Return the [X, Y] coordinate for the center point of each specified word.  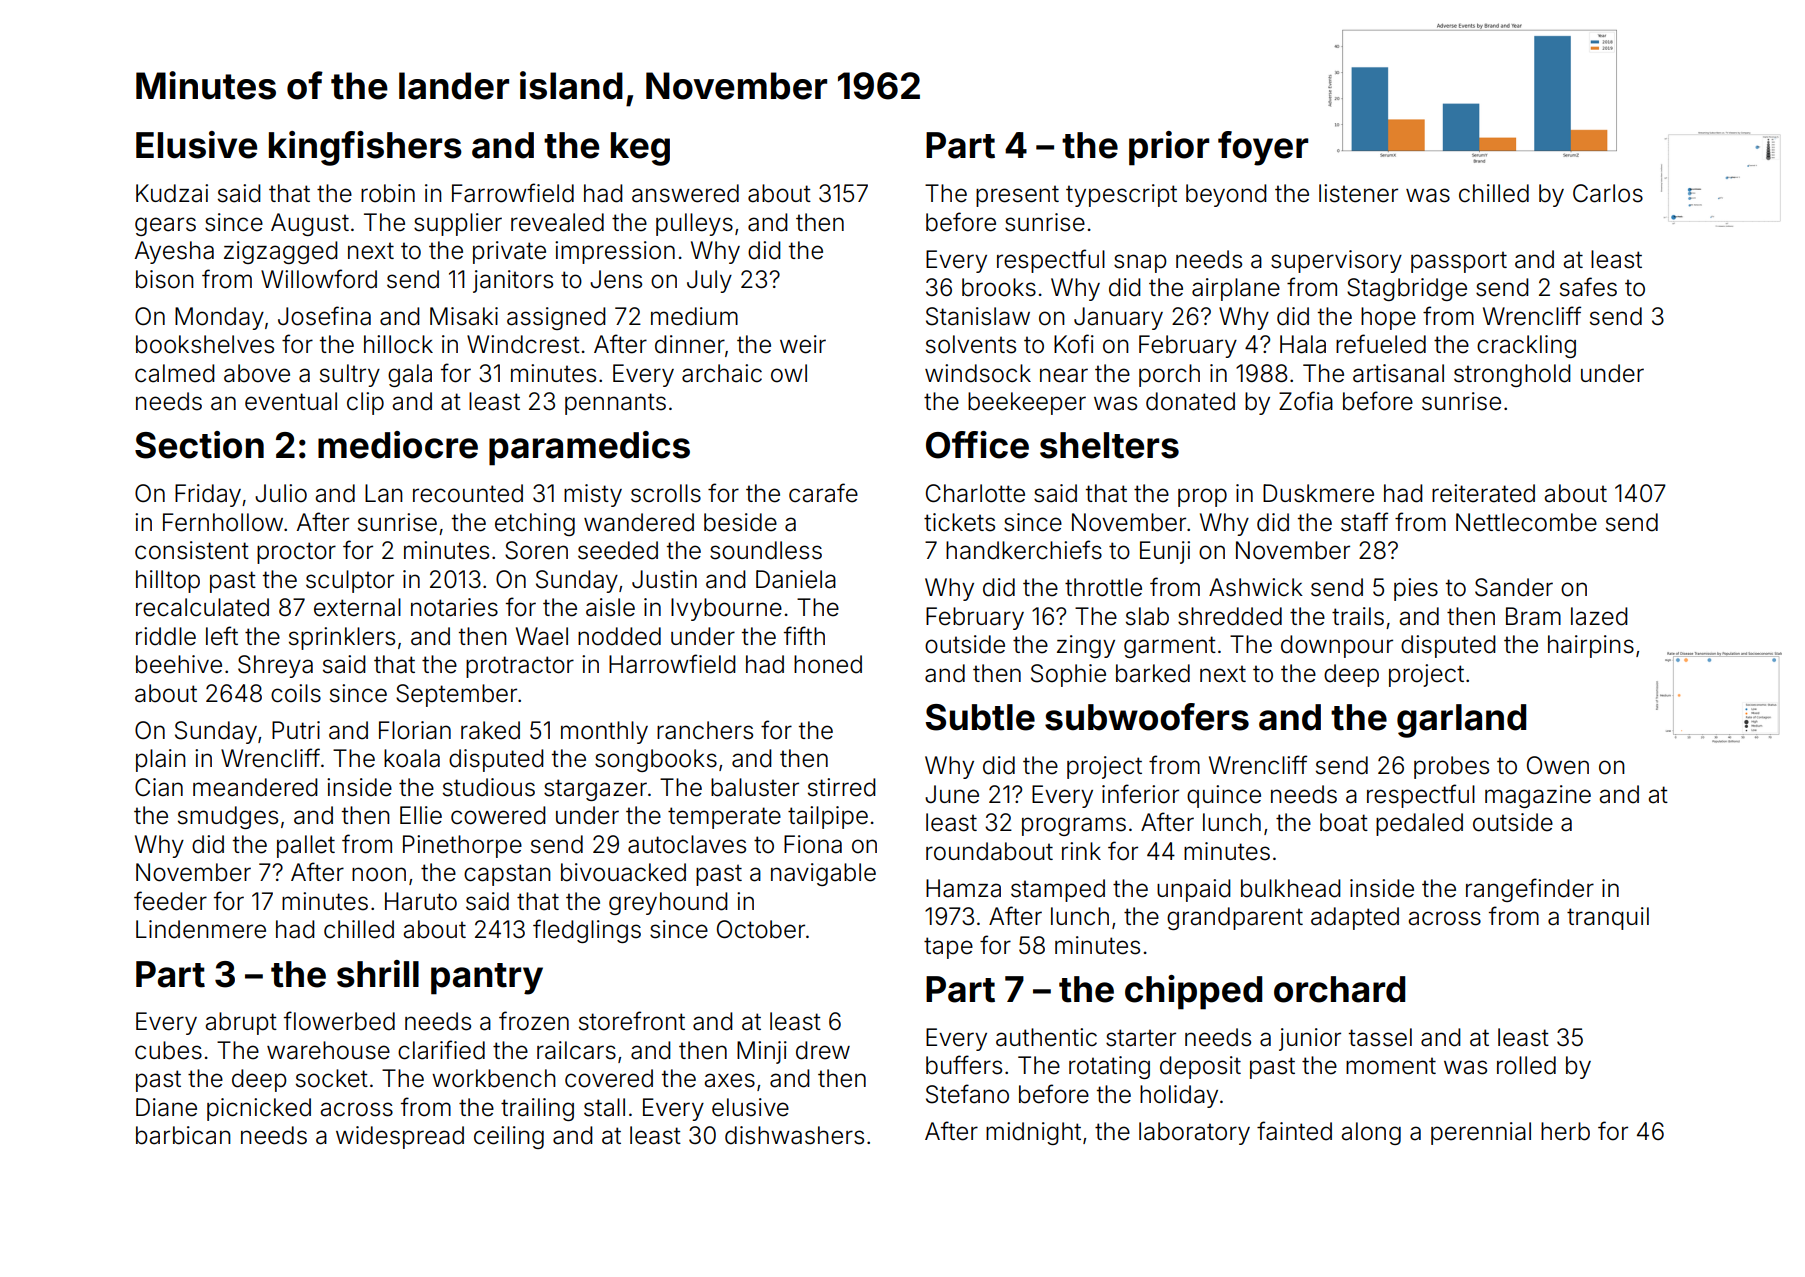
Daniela [796, 579]
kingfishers [365, 148]
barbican [183, 1135]
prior [1169, 148]
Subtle [980, 717]
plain [161, 760]
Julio [281, 493]
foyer [1263, 148]
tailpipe [828, 817]
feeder [170, 901]
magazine [1538, 796]
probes [1451, 767]
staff [1364, 522]
